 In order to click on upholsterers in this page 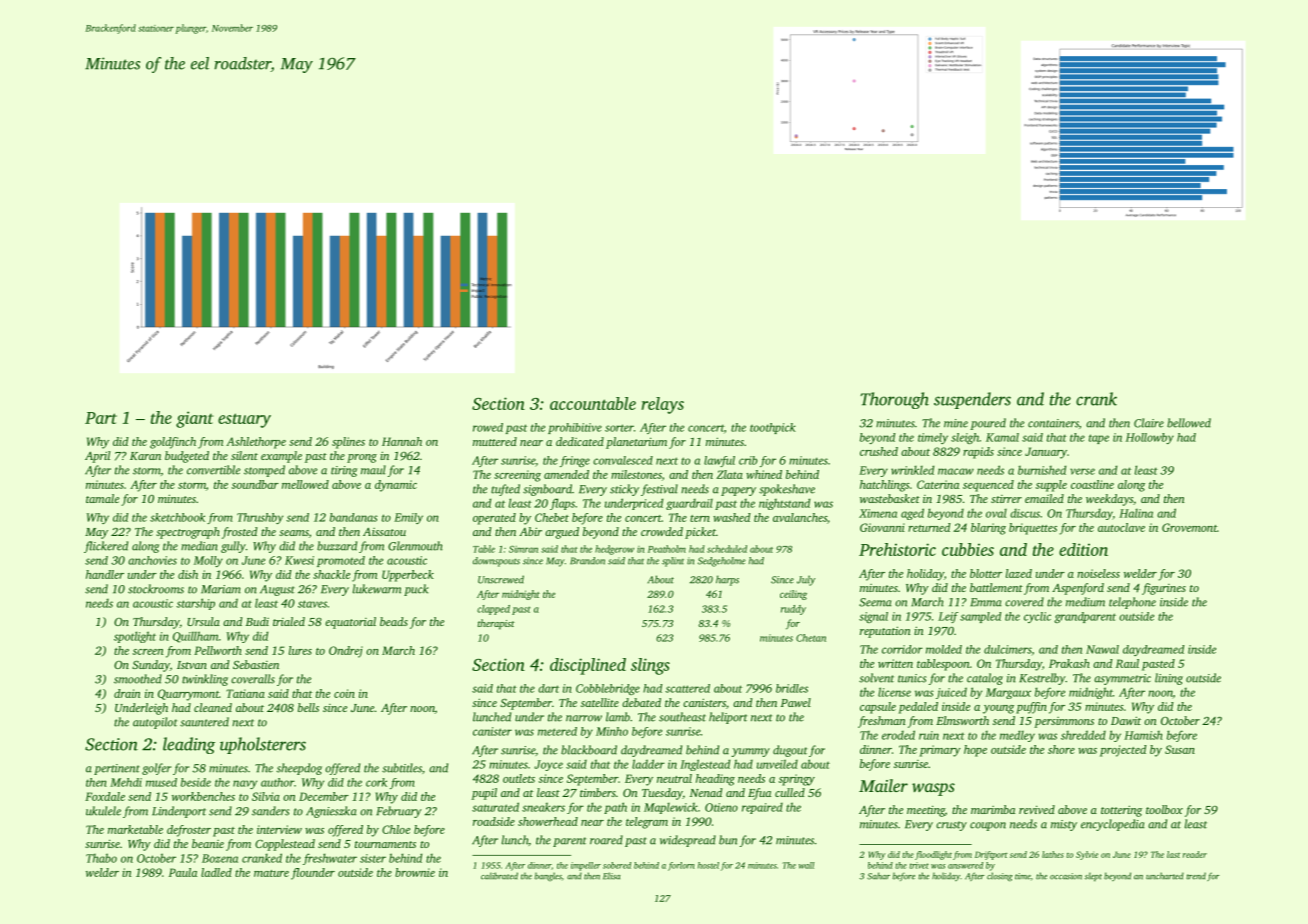, I will do `click(263, 745)`.
